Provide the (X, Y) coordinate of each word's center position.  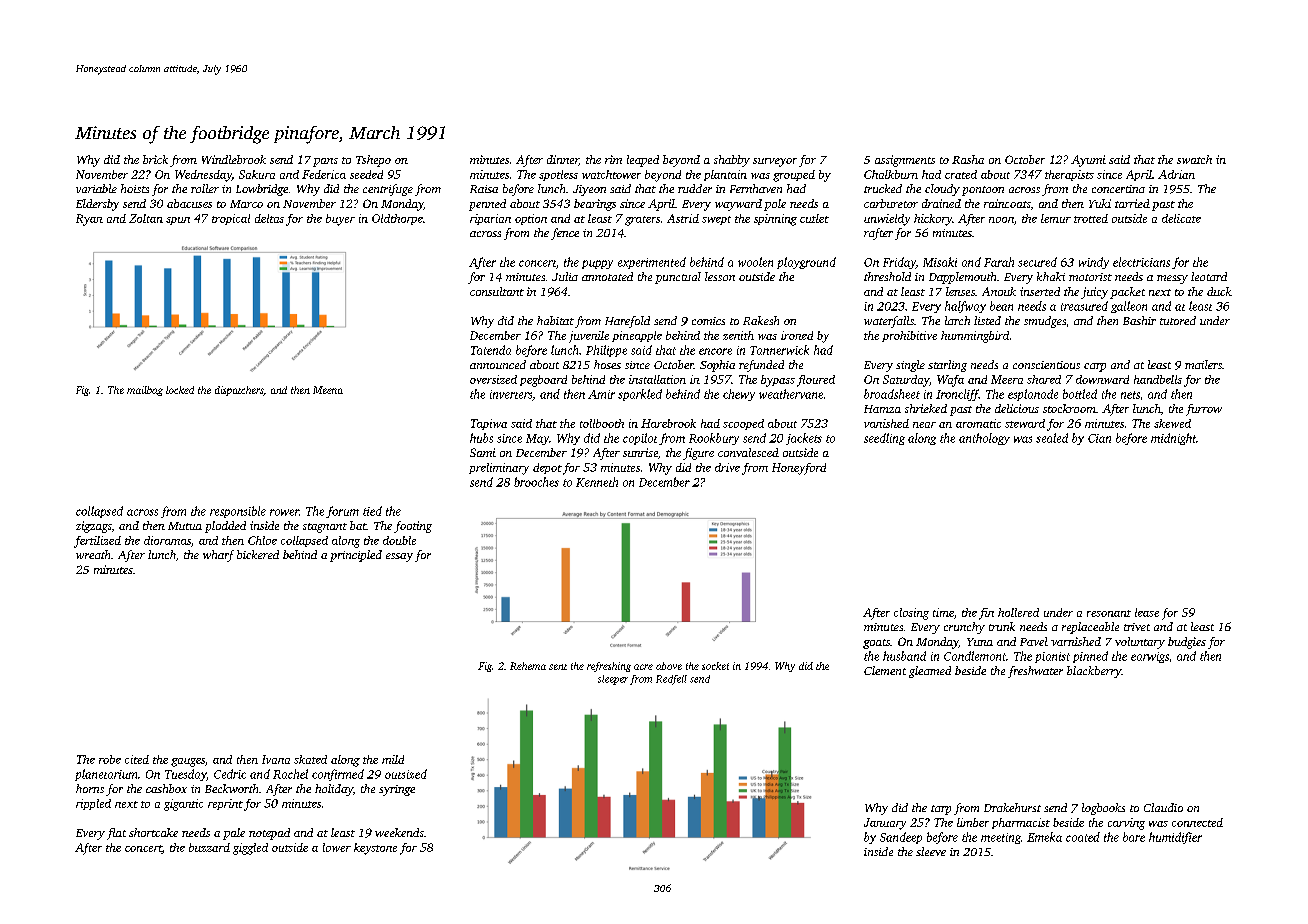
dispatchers (239, 391)
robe (110, 759)
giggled (250, 849)
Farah (999, 262)
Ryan (89, 220)
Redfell (671, 680)
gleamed (930, 672)
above (669, 666)
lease (1147, 612)
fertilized (97, 542)
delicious (1017, 408)
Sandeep (901, 838)
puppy (597, 264)
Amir (601, 394)
